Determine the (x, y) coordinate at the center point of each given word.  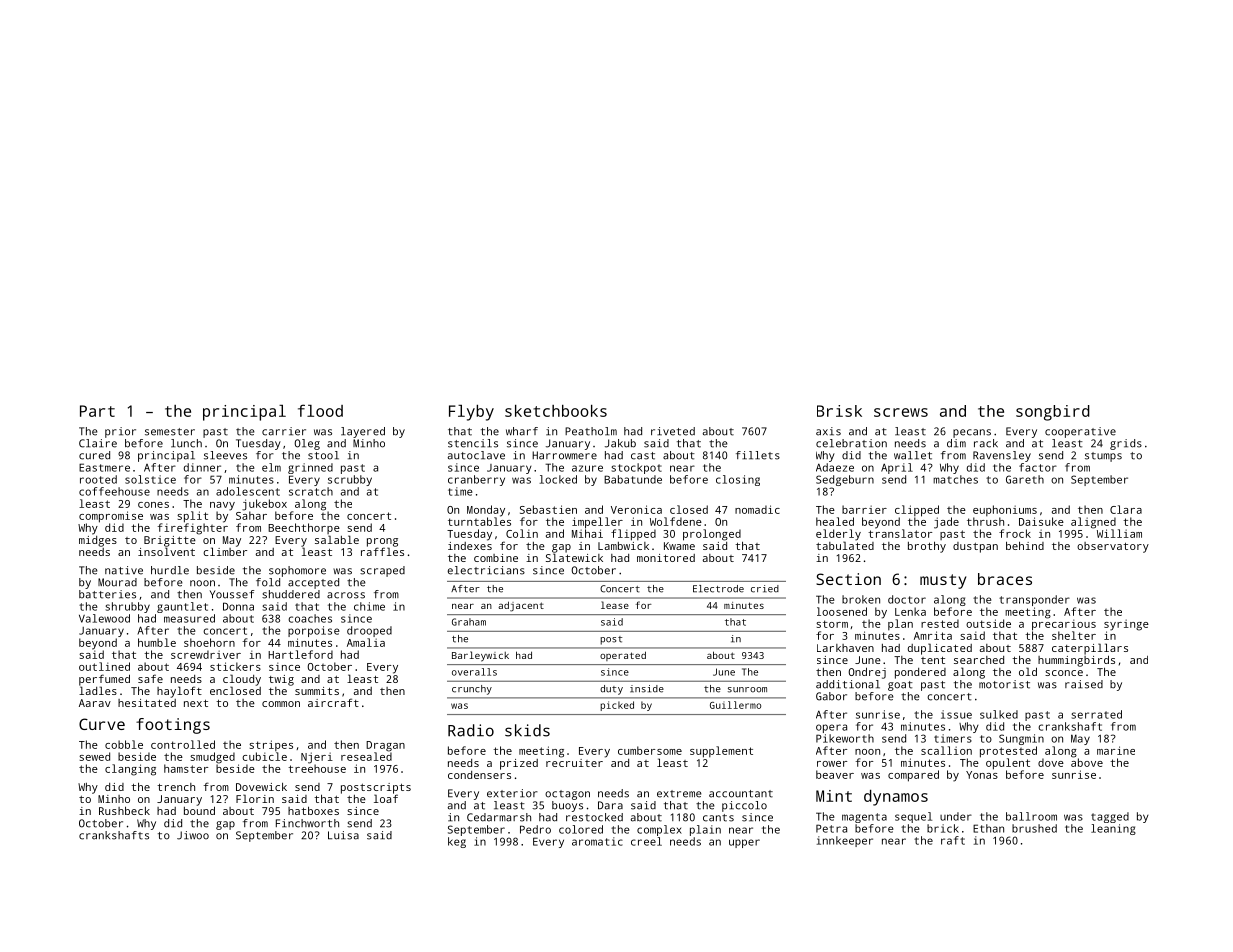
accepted (313, 583)
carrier (284, 431)
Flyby (471, 413)
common (281, 704)
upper (744, 843)
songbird (1053, 413)
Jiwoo (193, 835)
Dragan (385, 746)
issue (956, 714)
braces (1005, 579)
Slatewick (574, 557)
